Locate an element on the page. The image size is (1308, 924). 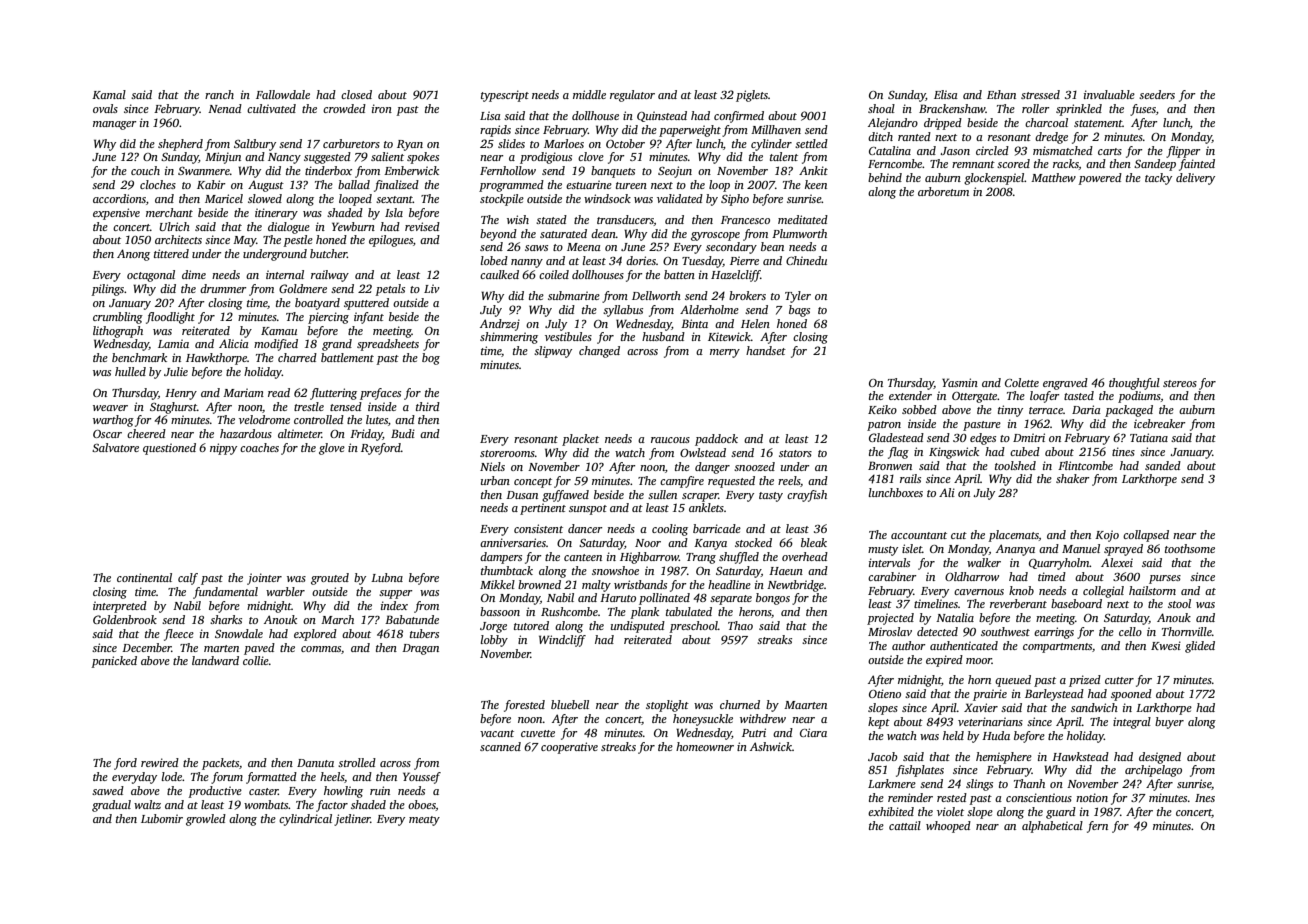
cultivated is located at coordinates (271, 108).
